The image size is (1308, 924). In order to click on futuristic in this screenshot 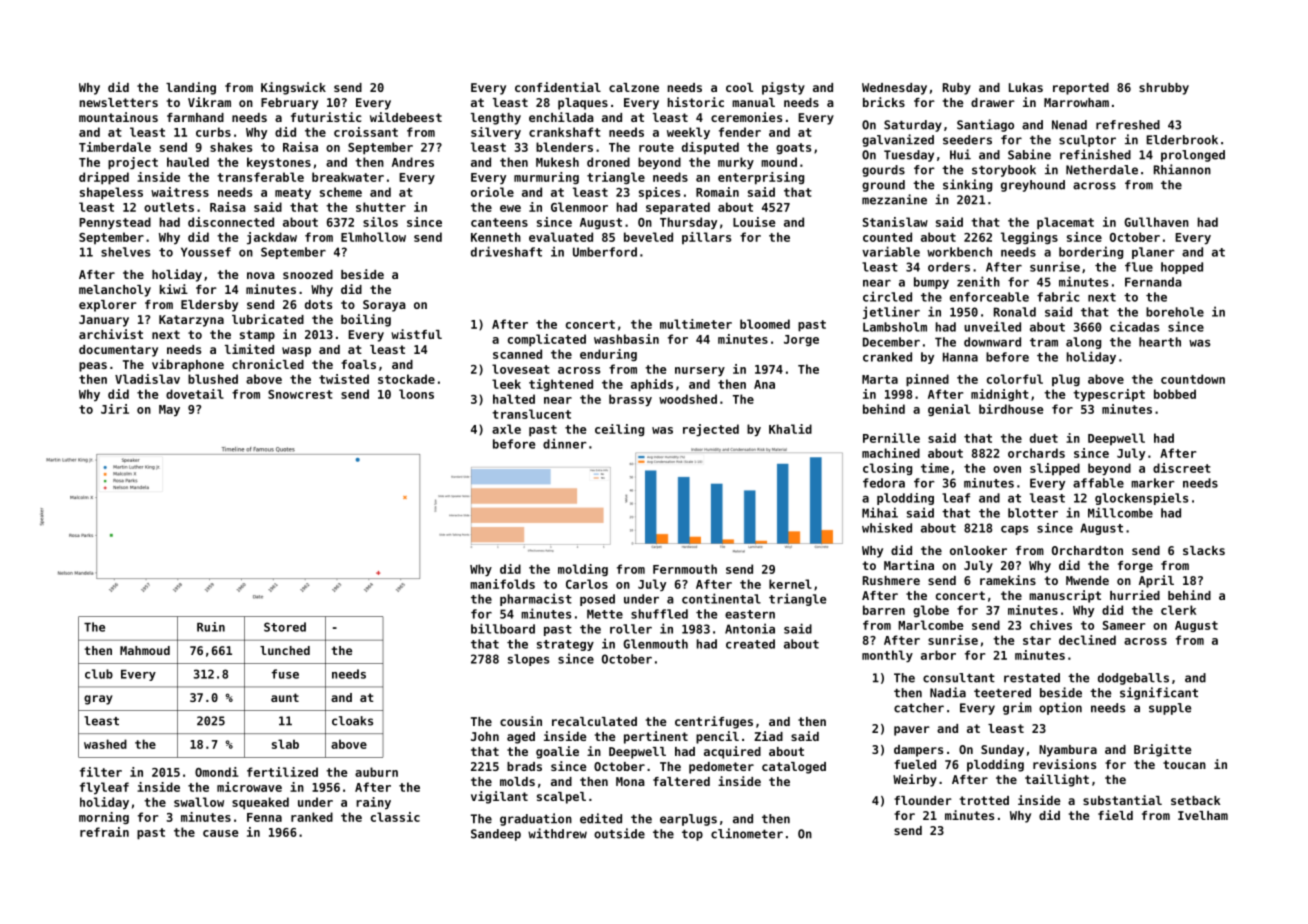, I will do `click(326, 117)`.
